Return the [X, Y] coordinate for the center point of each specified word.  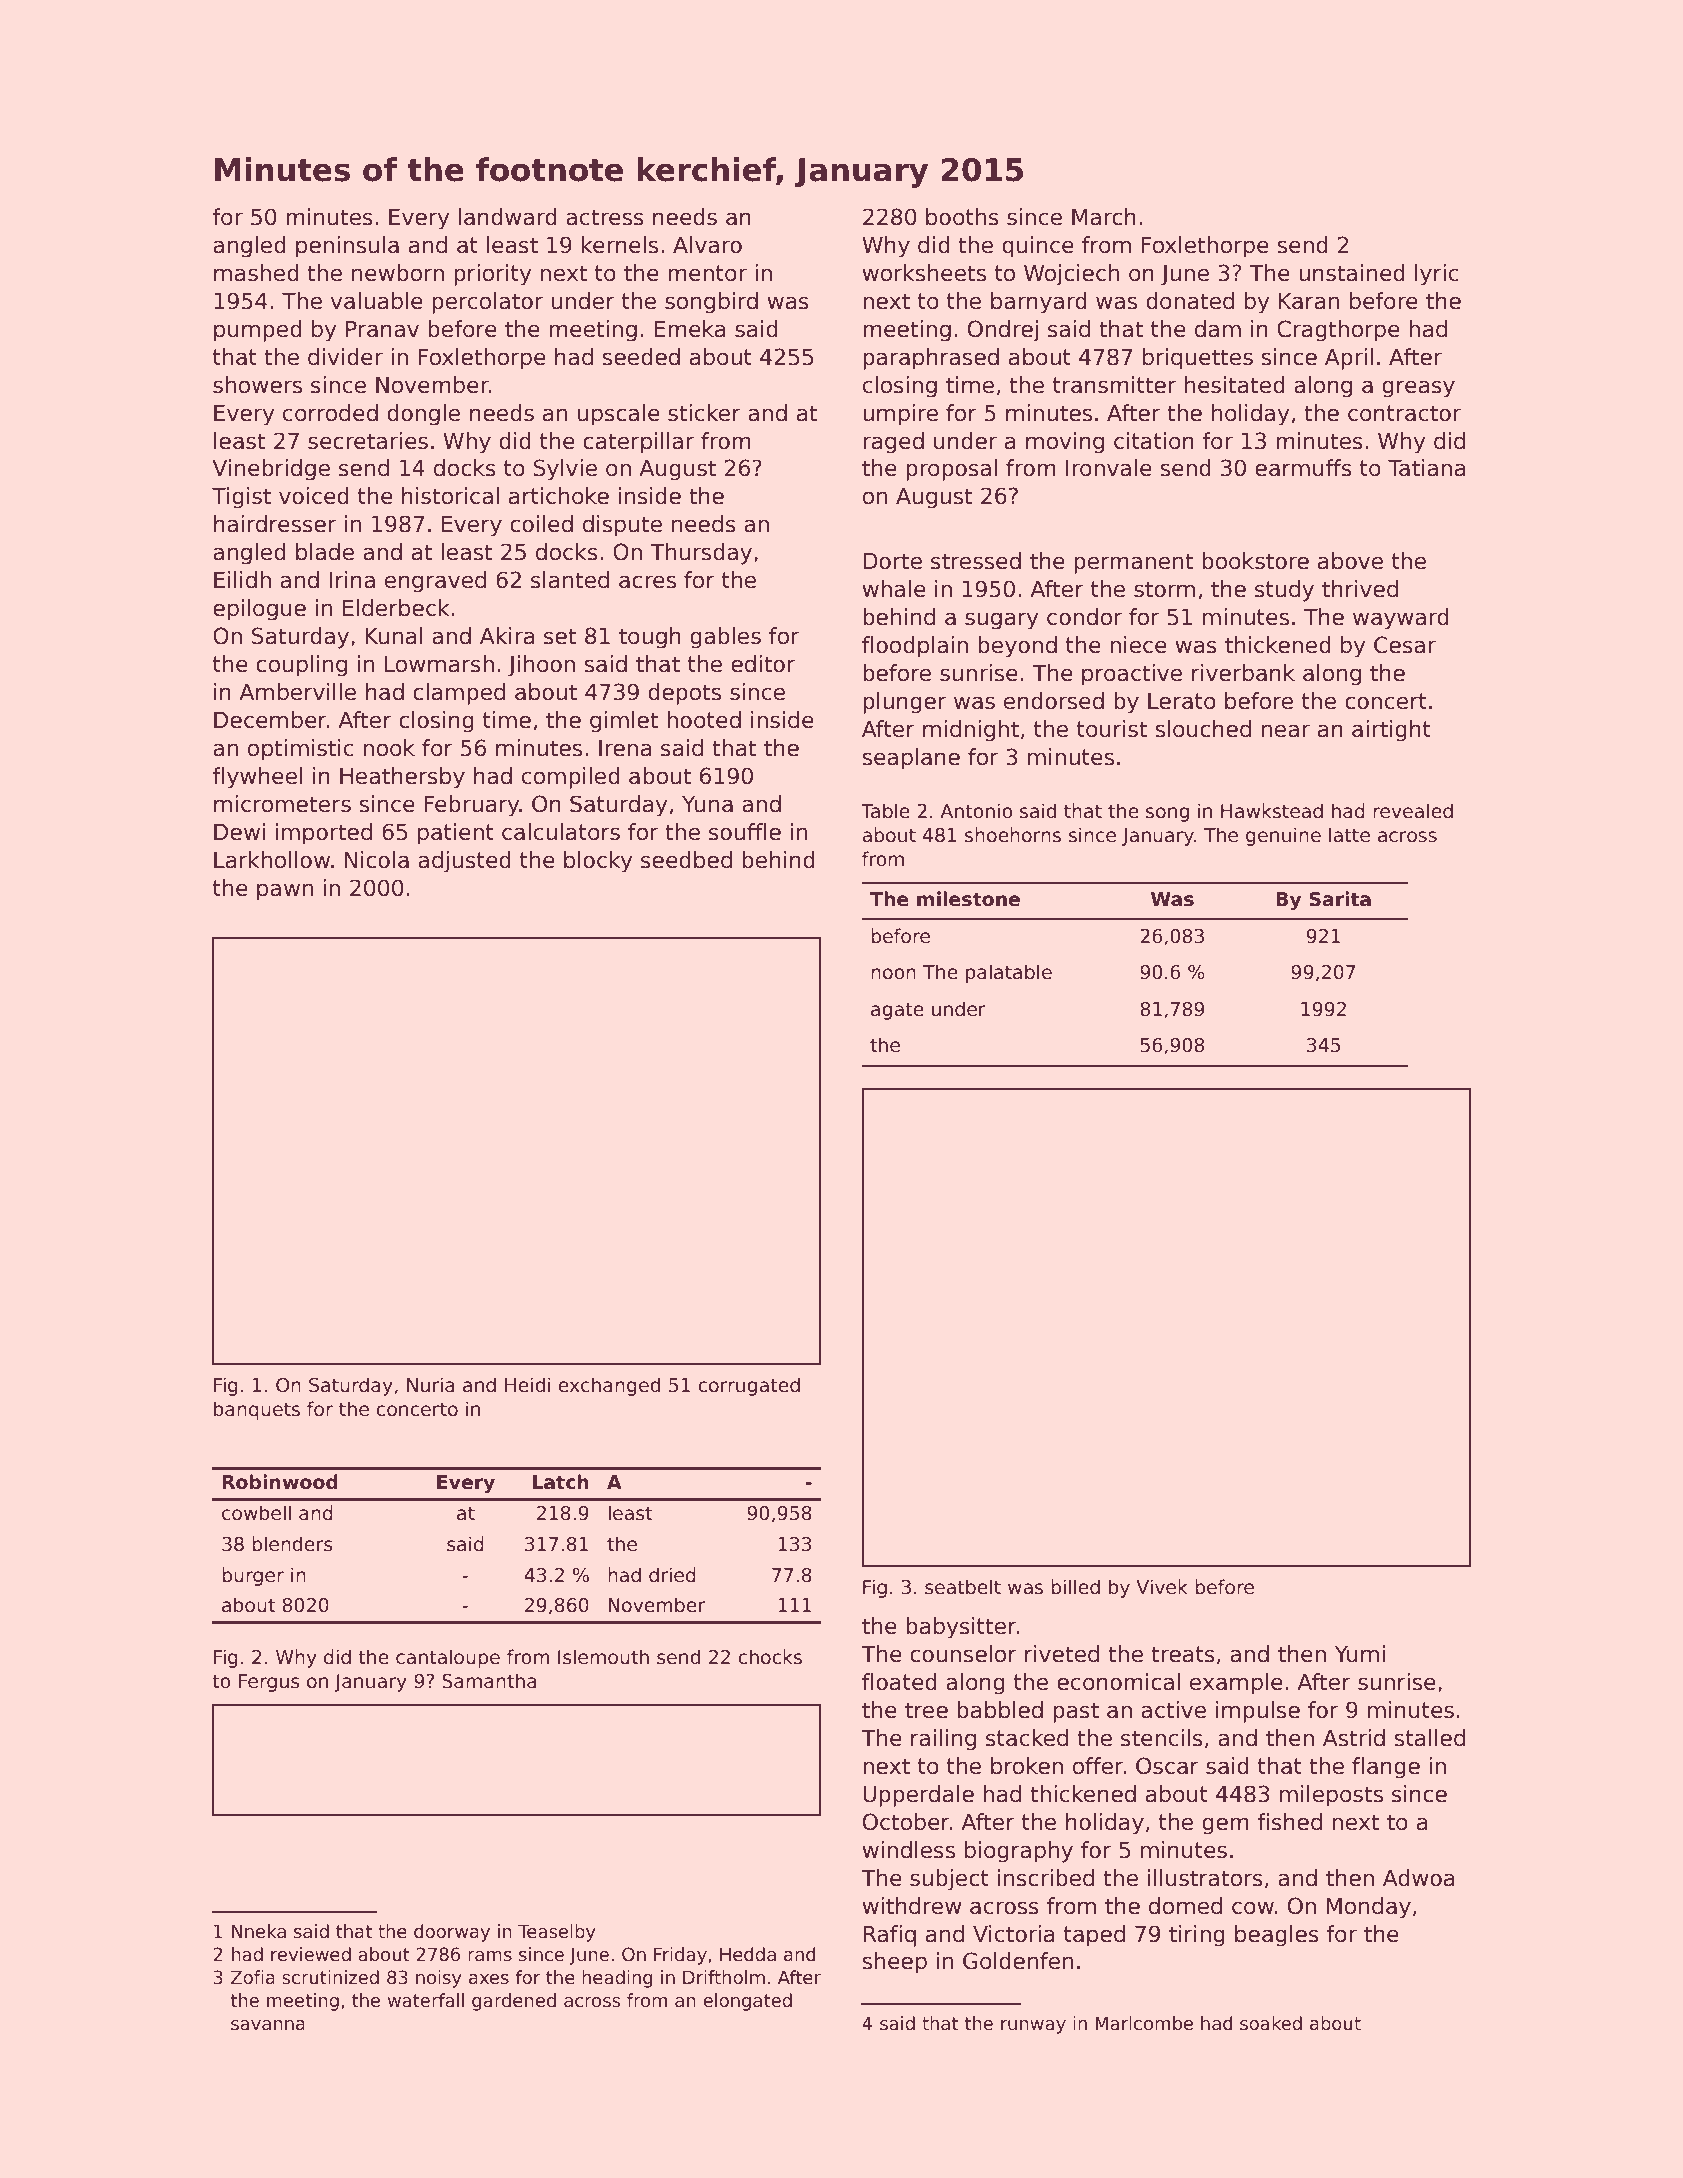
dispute [622, 526]
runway [1033, 2027]
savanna [268, 2025]
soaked [1271, 2023]
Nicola [376, 860]
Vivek [1162, 1587]
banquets [257, 1410]
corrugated [749, 1386]
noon [893, 974]
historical [450, 496]
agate [897, 1011]
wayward [1401, 619]
